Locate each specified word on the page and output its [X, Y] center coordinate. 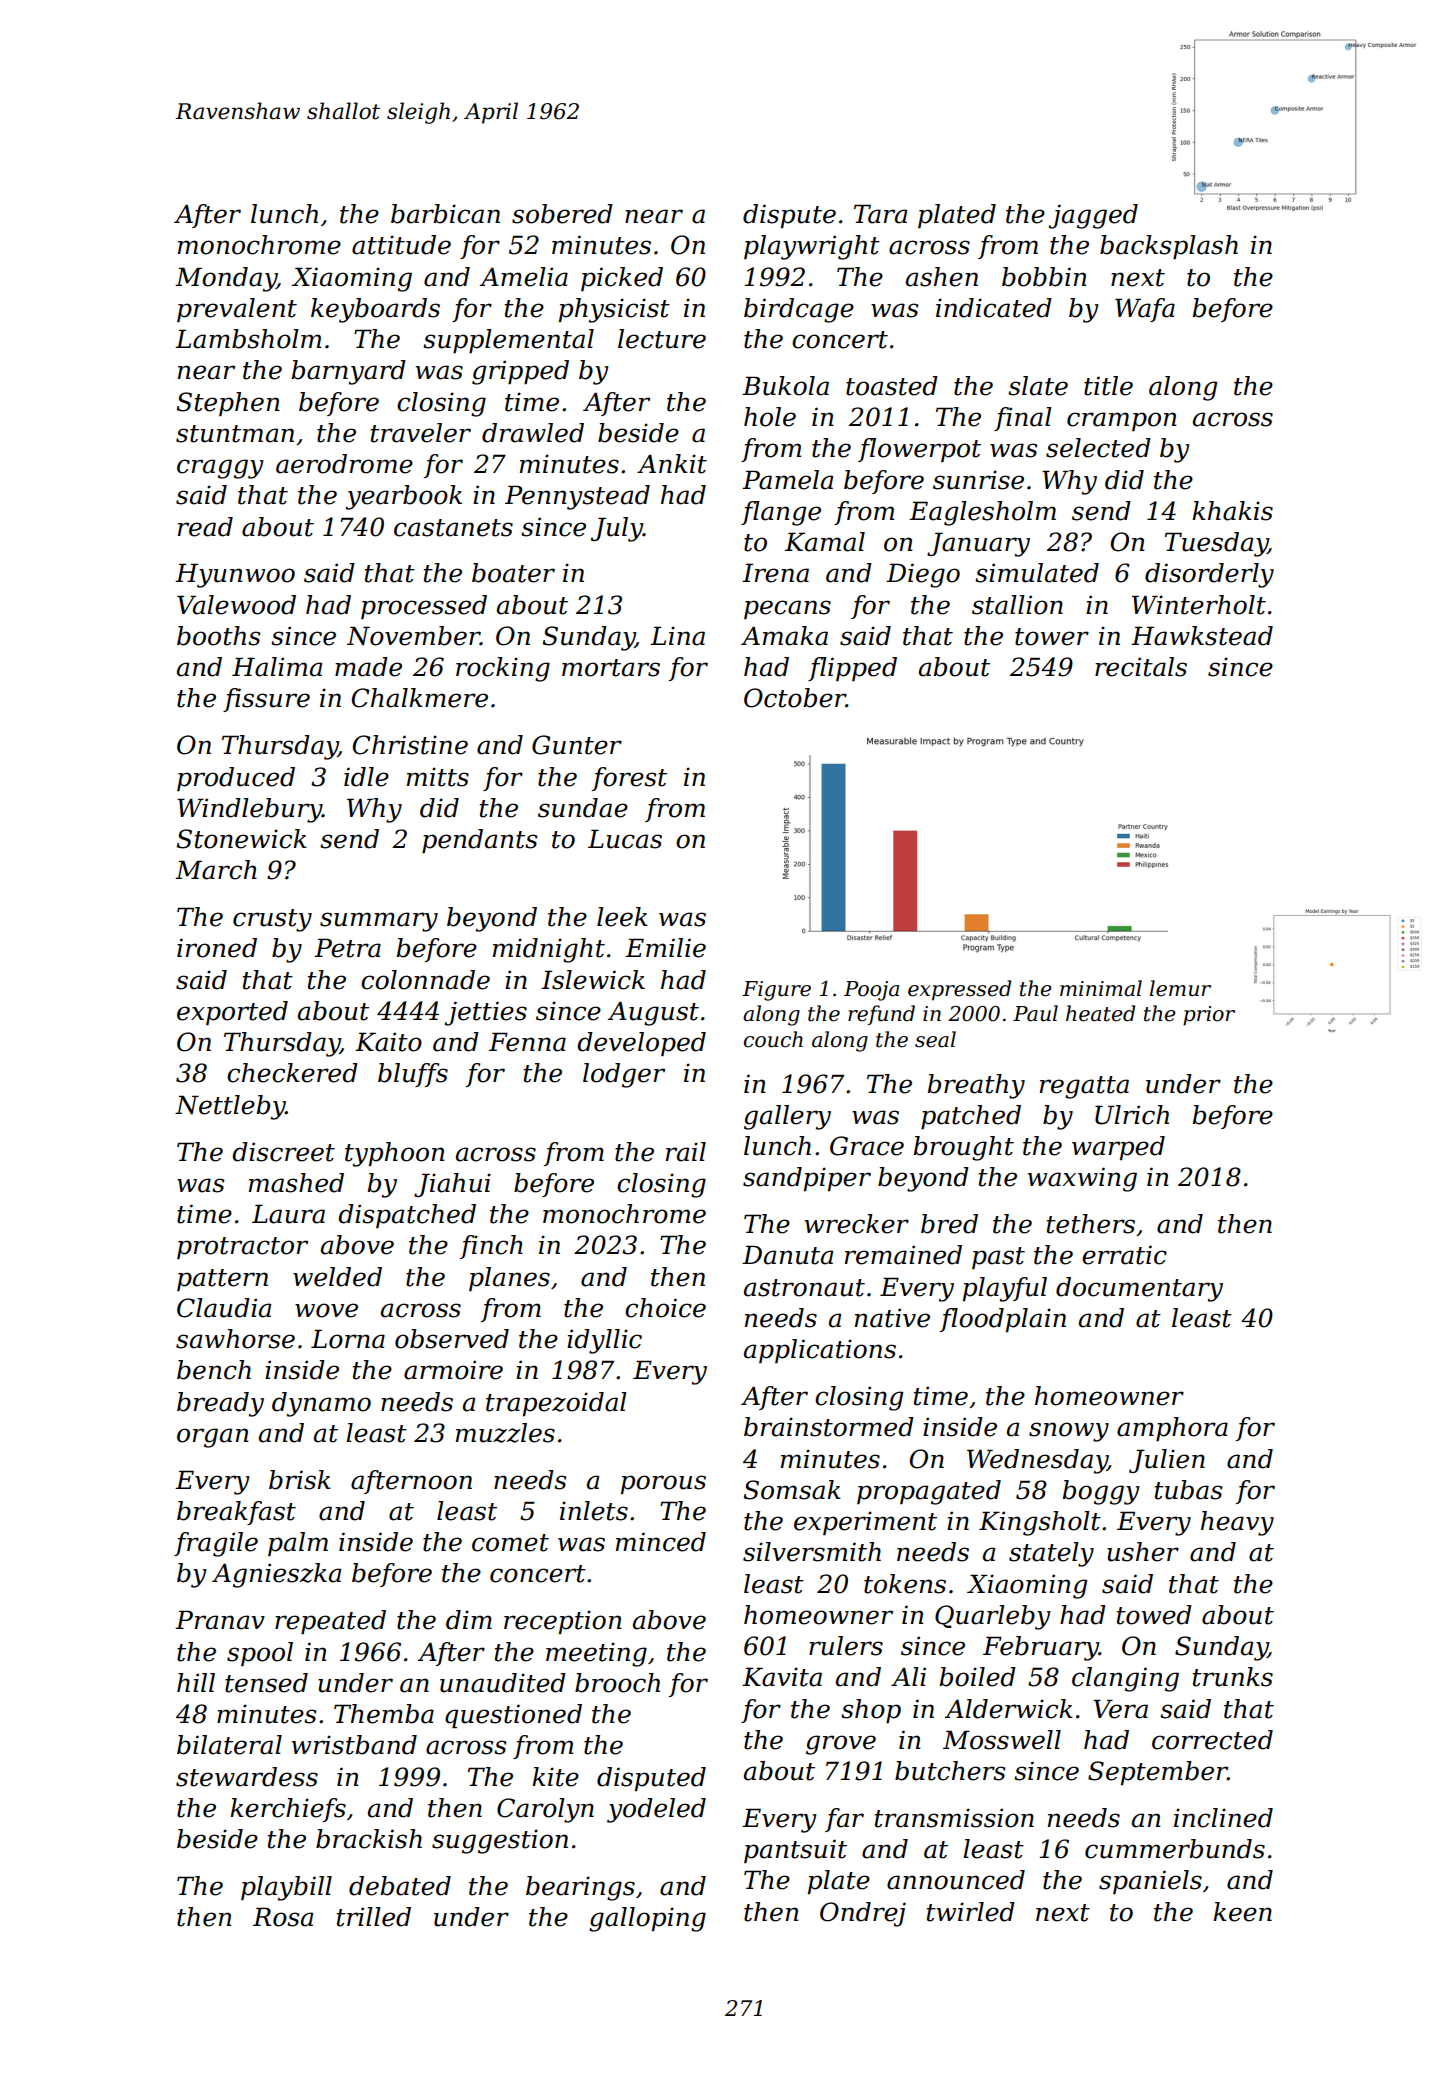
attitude [401, 245]
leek [622, 917]
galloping [647, 1919]
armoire [453, 1370]
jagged [1093, 216]
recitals [1141, 667]
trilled [374, 1917]
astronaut [804, 1288]
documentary [1139, 1289]
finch [491, 1247]
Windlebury [249, 810]
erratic [1124, 1255]
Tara [880, 214]
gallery [787, 1117]
